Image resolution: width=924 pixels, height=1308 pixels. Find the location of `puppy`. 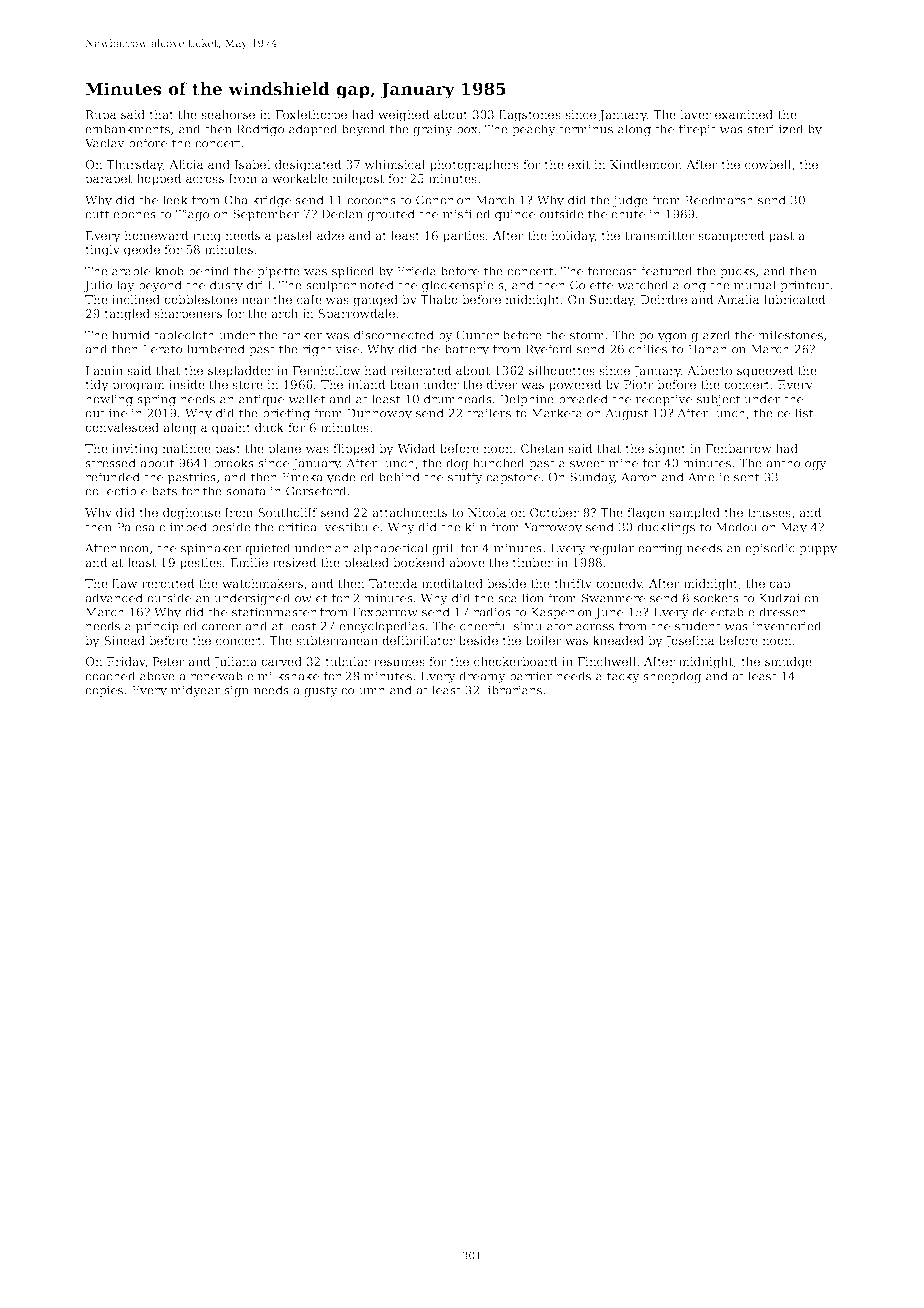

puppy is located at coordinates (818, 550).
